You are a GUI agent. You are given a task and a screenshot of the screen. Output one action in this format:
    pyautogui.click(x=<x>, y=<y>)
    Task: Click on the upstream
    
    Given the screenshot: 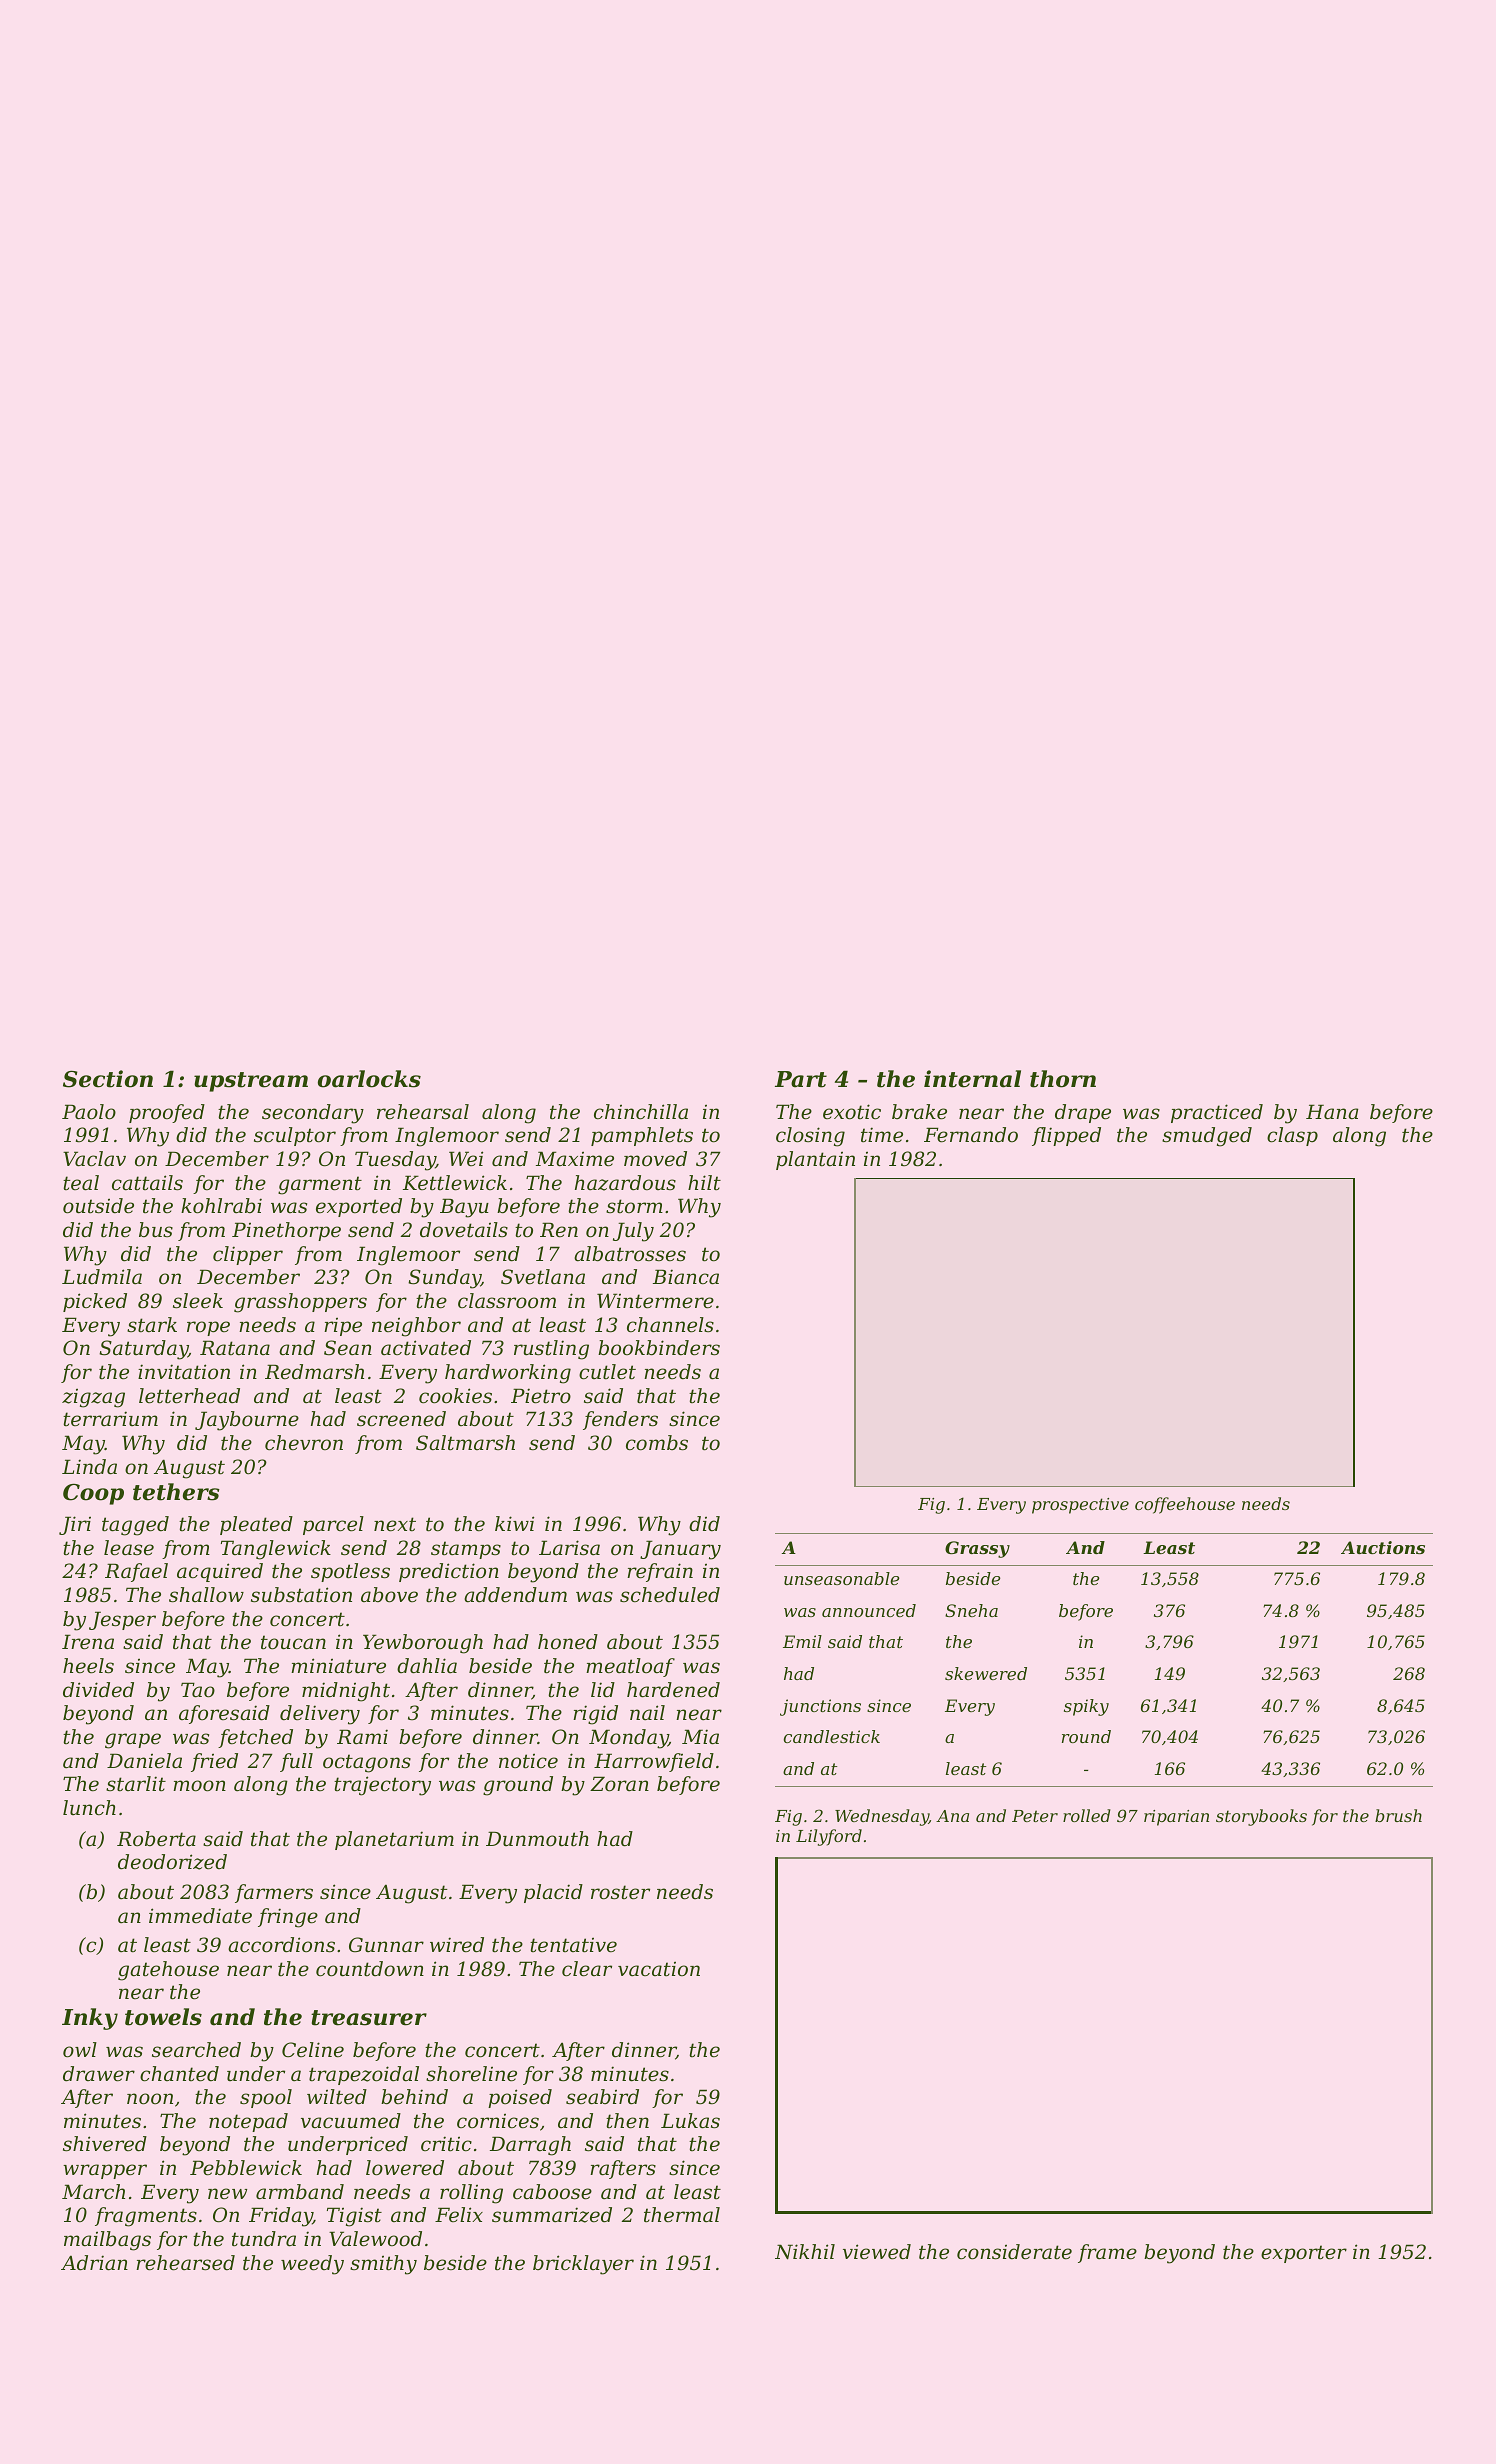 What is the action you would take?
    pyautogui.click(x=251, y=1082)
